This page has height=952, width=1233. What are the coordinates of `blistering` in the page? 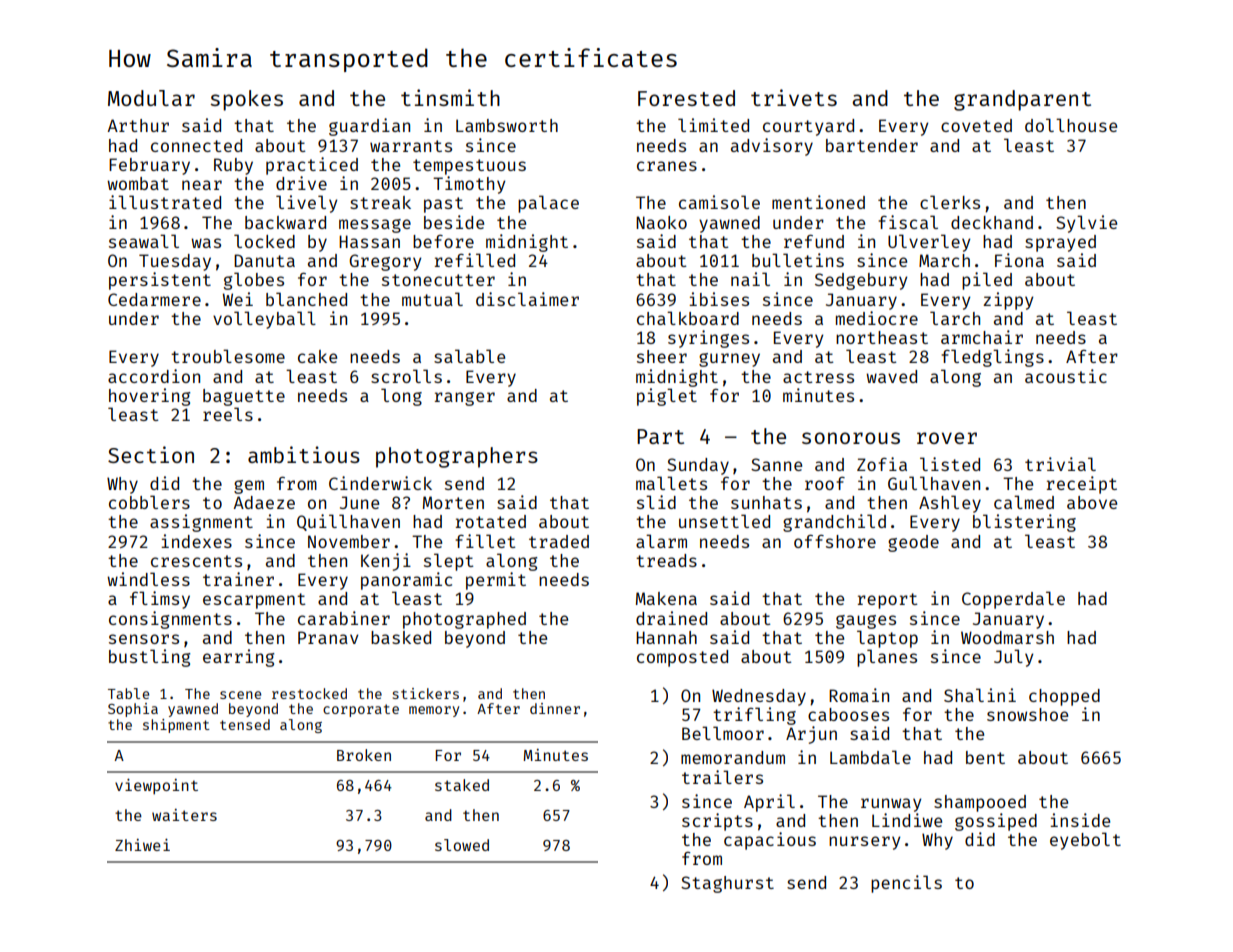 It's located at (1024, 523).
